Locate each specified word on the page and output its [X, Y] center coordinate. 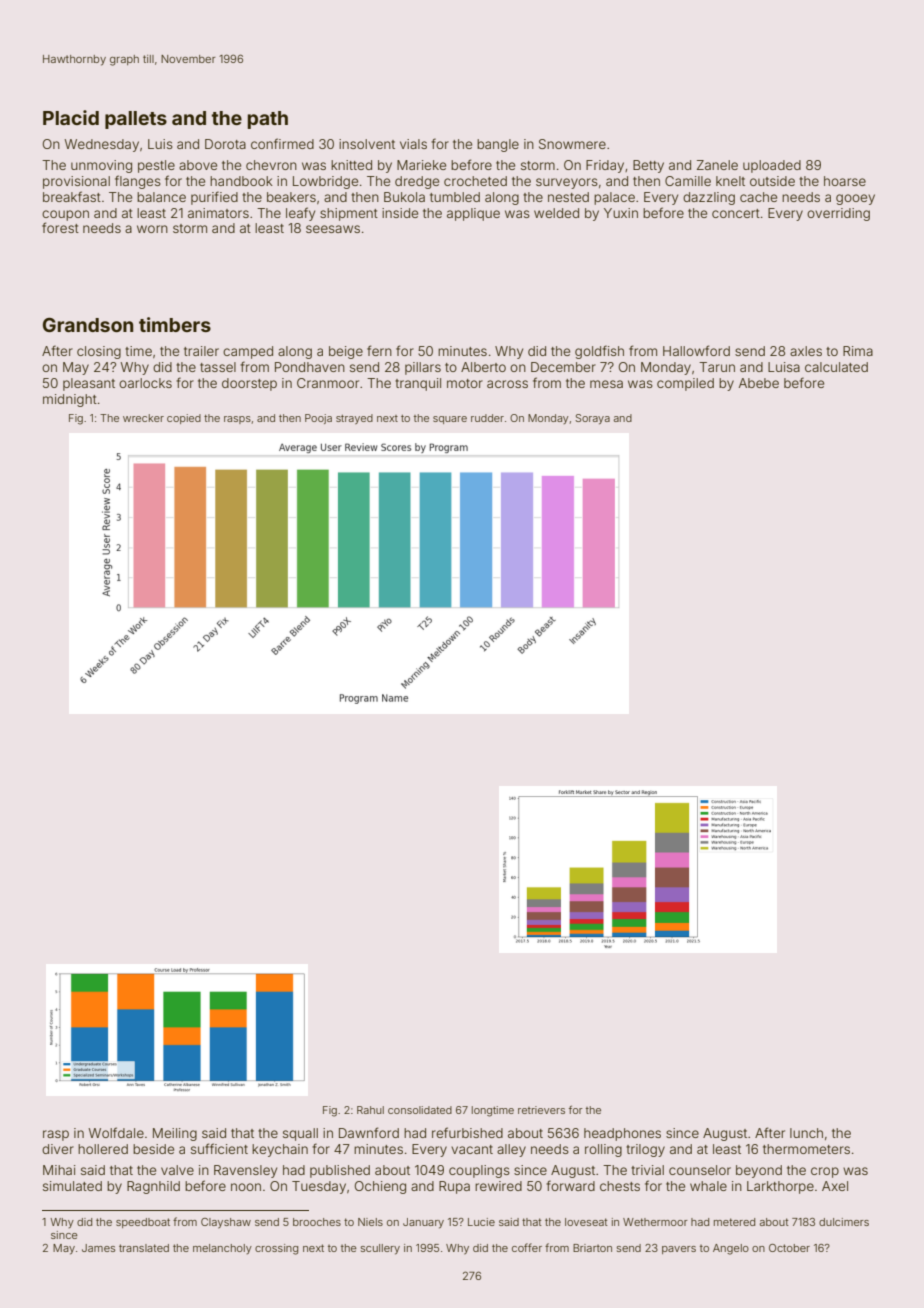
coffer [527, 1247]
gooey [855, 199]
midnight [70, 400]
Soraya [592, 419]
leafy [300, 214]
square [450, 420]
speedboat [143, 1223]
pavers [679, 1250]
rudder [487, 418]
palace [614, 198]
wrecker [143, 418]
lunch [806, 1133]
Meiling [175, 1134]
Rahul [370, 1110]
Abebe [759, 383]
